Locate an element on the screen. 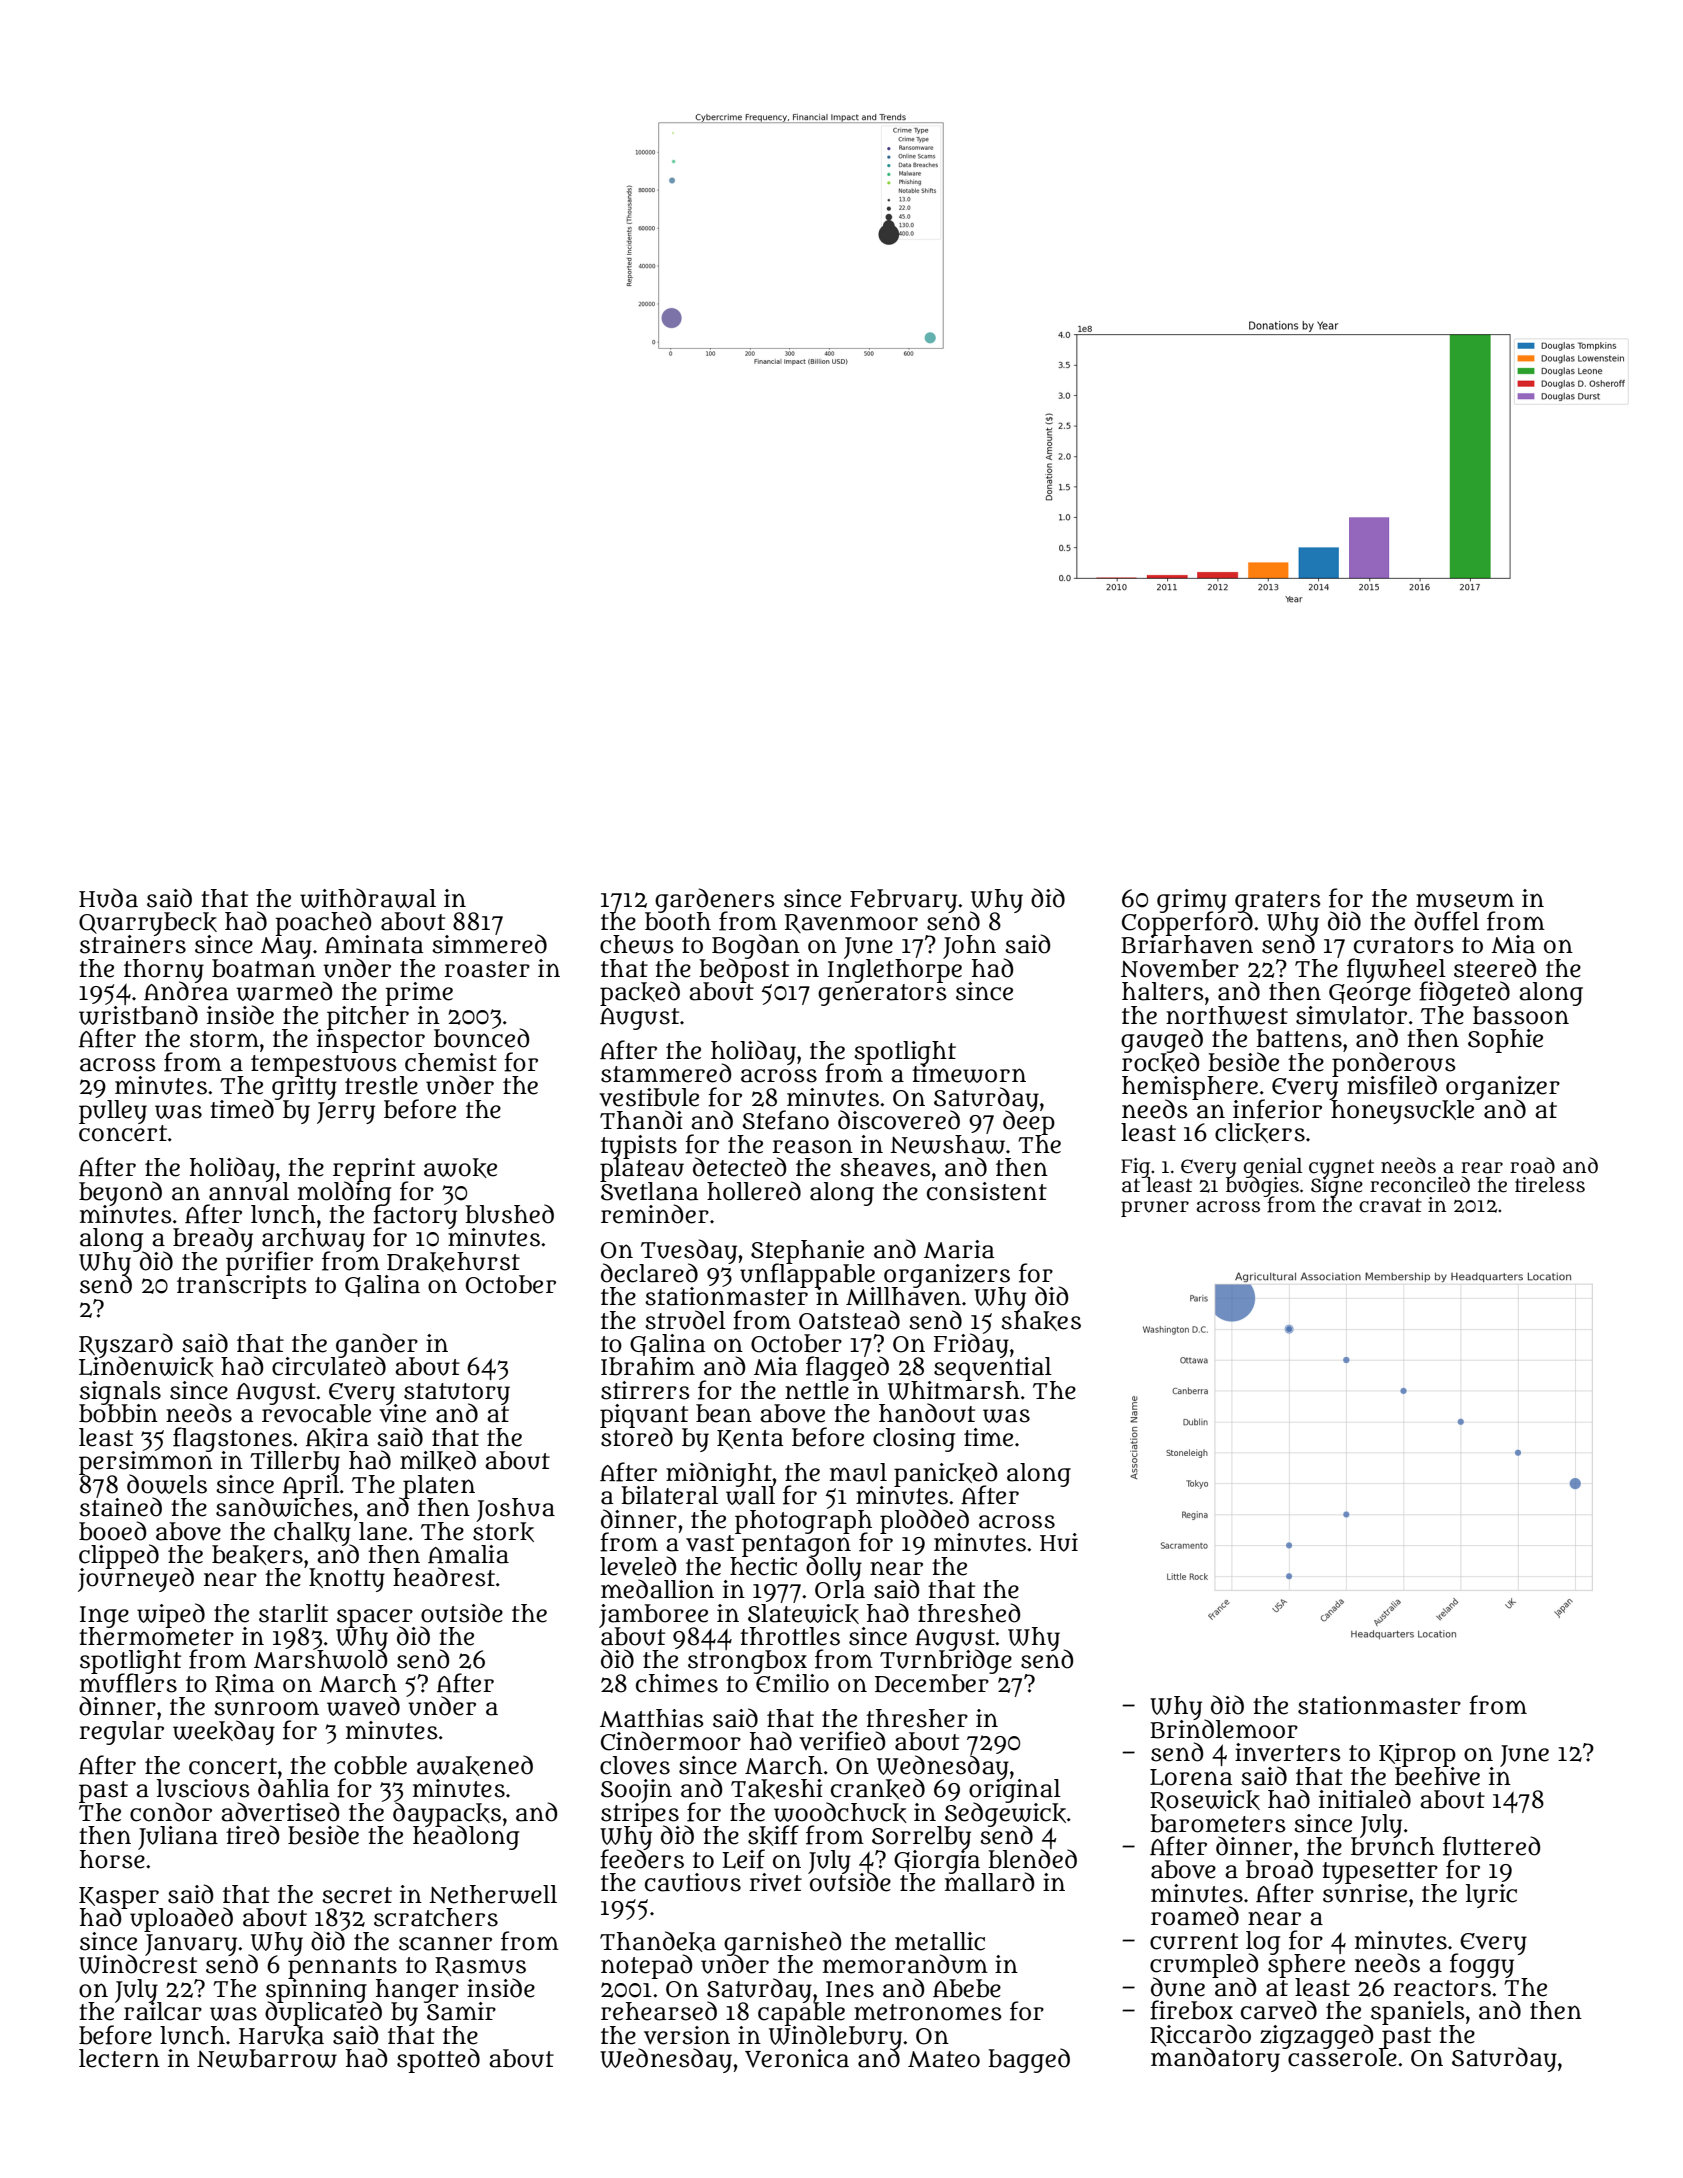  casserole is located at coordinates (1341, 2057).
